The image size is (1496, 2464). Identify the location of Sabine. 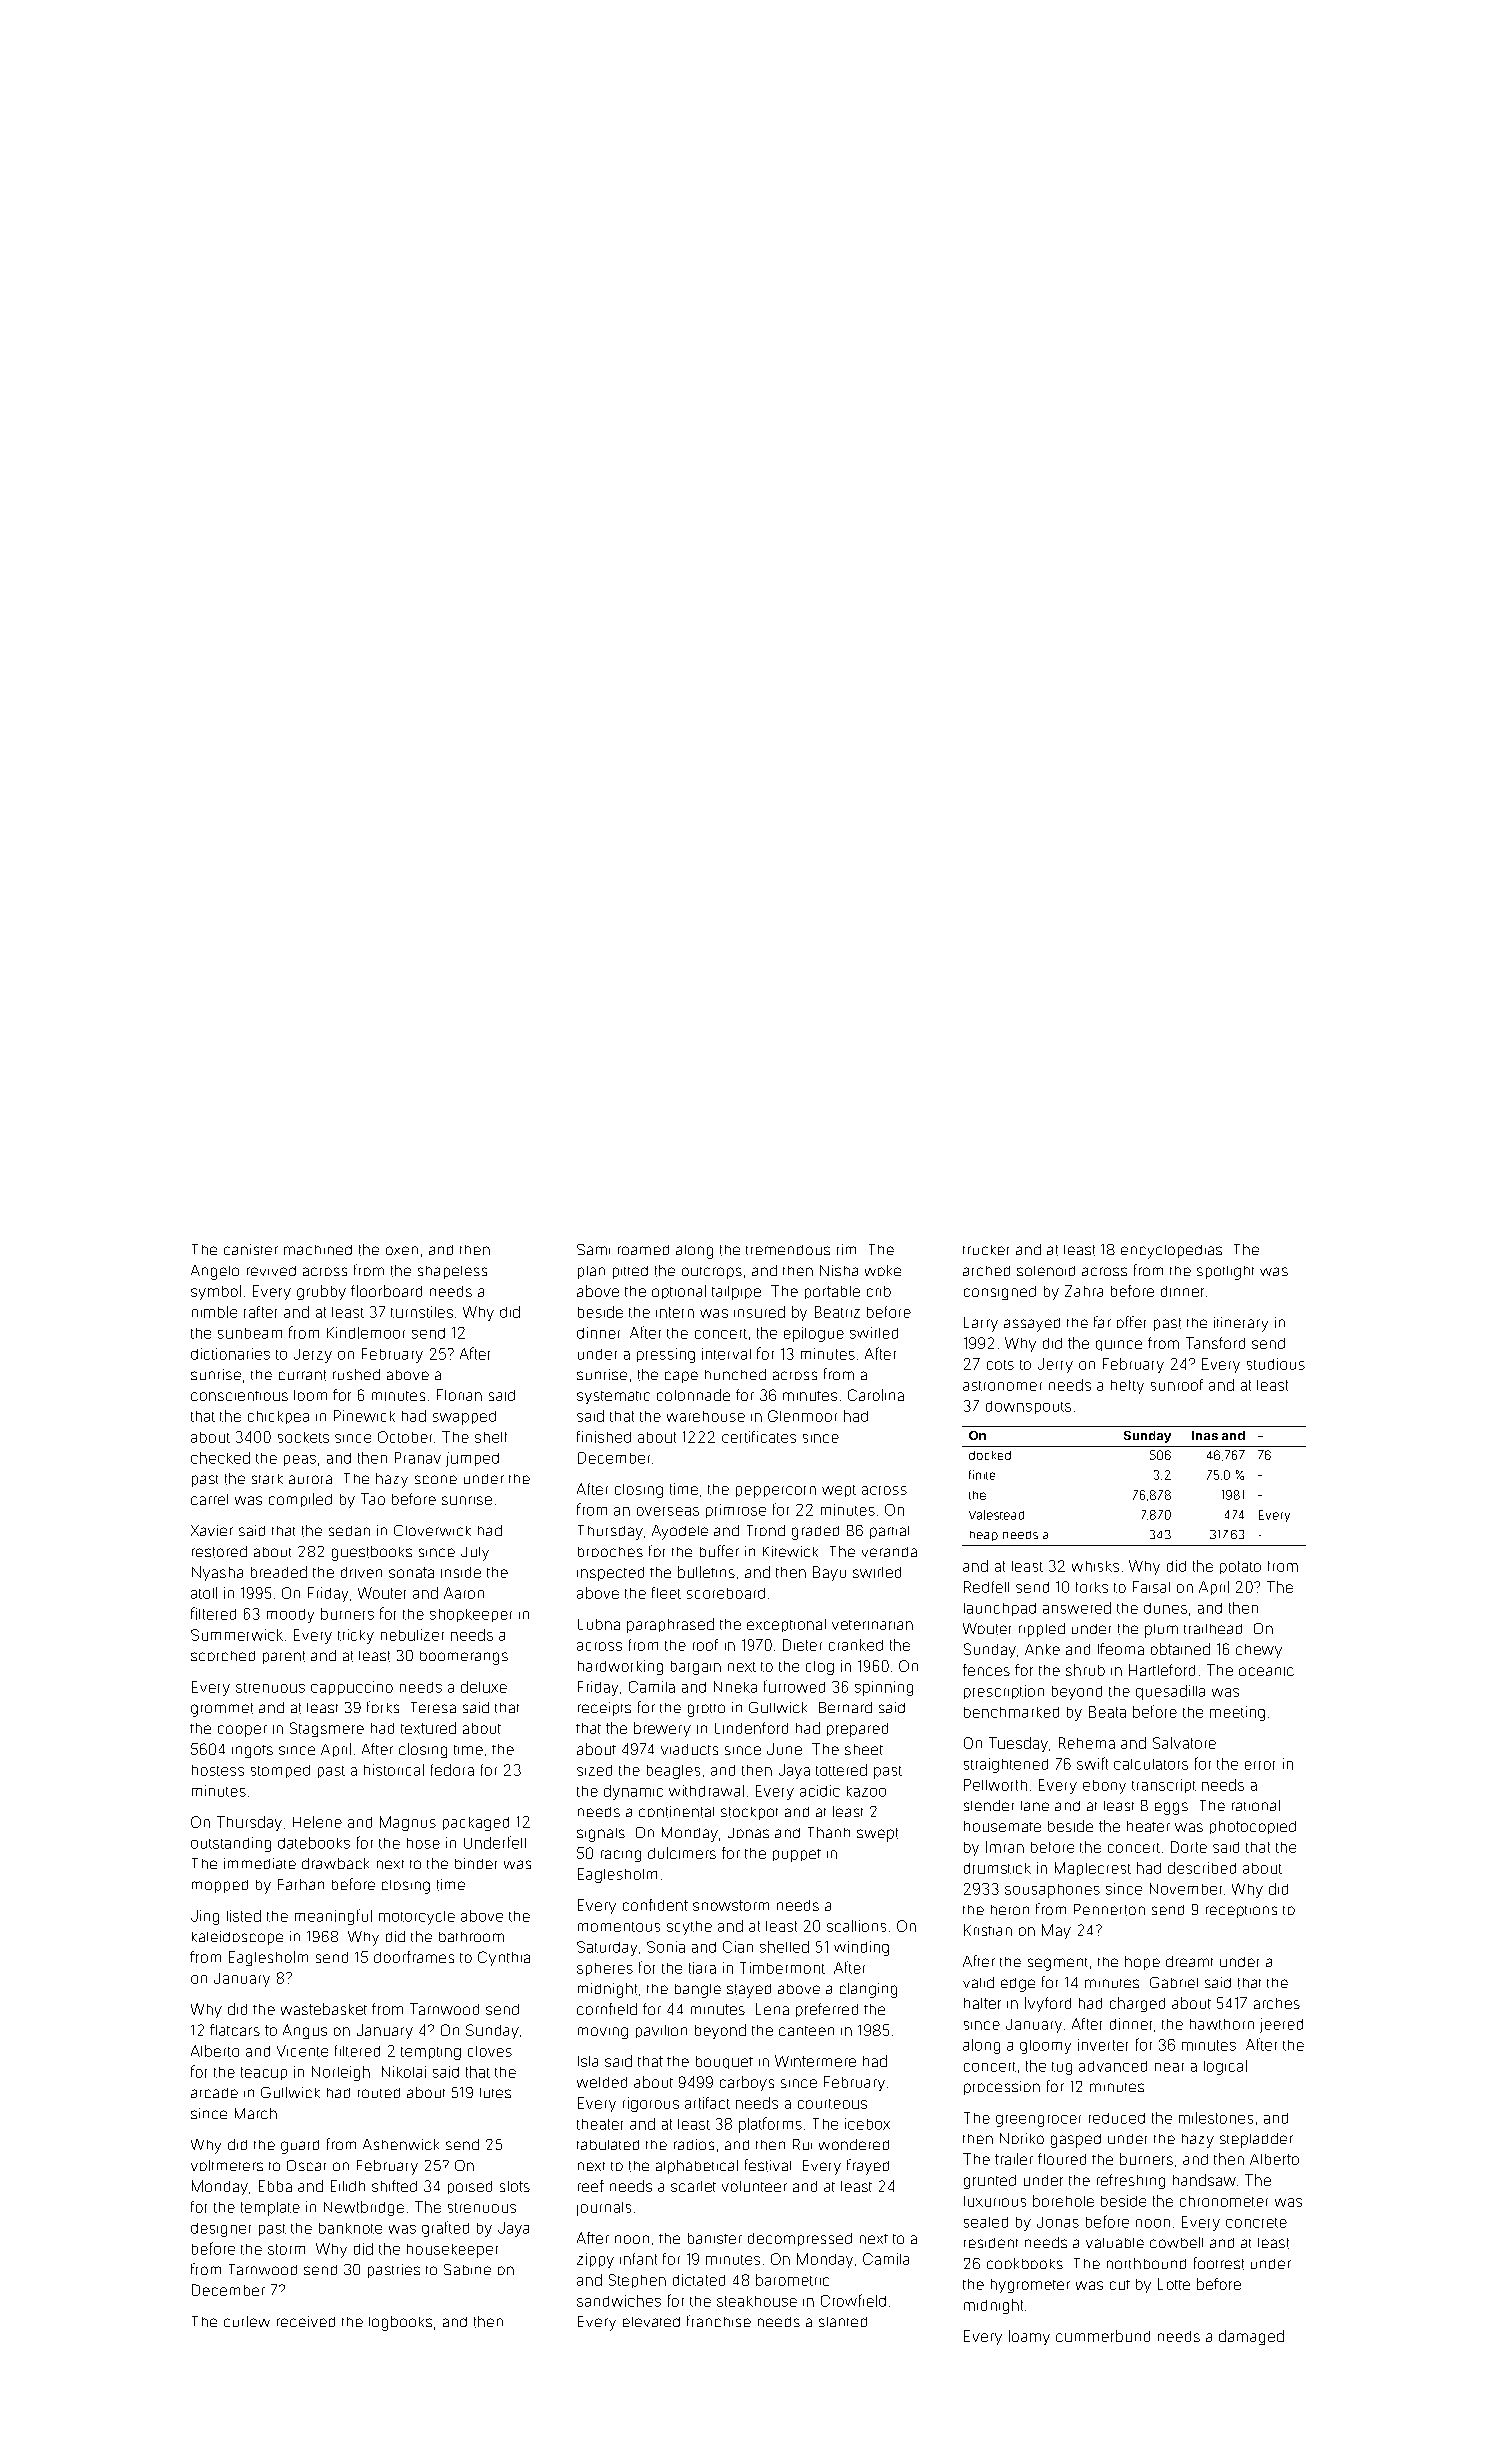
(467, 2269).
